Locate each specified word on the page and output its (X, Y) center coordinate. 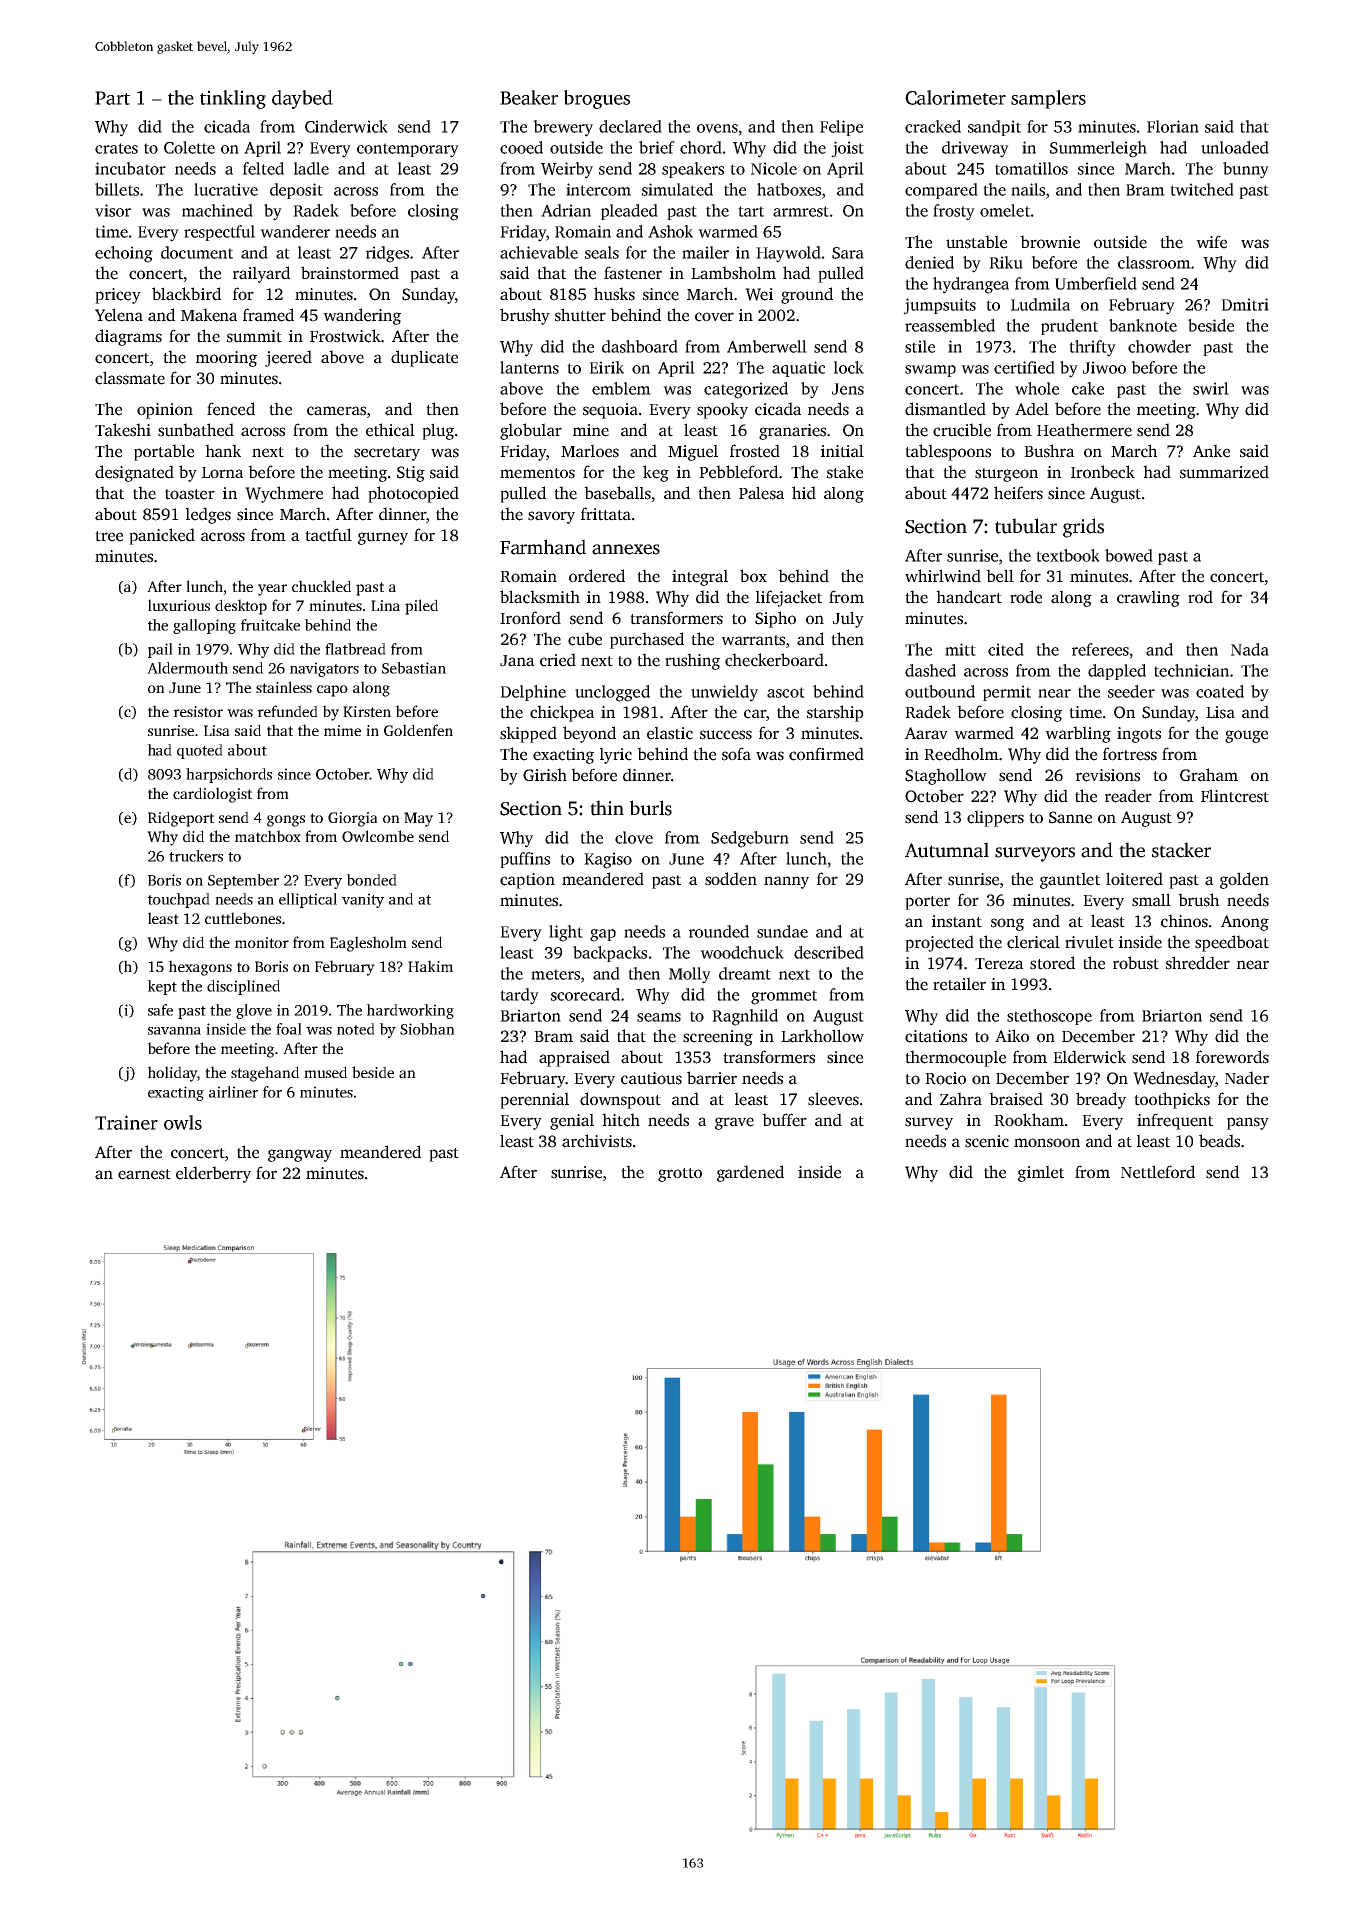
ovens (717, 128)
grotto (680, 1175)
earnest (144, 1174)
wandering (362, 316)
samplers (1048, 99)
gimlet (1041, 1173)
